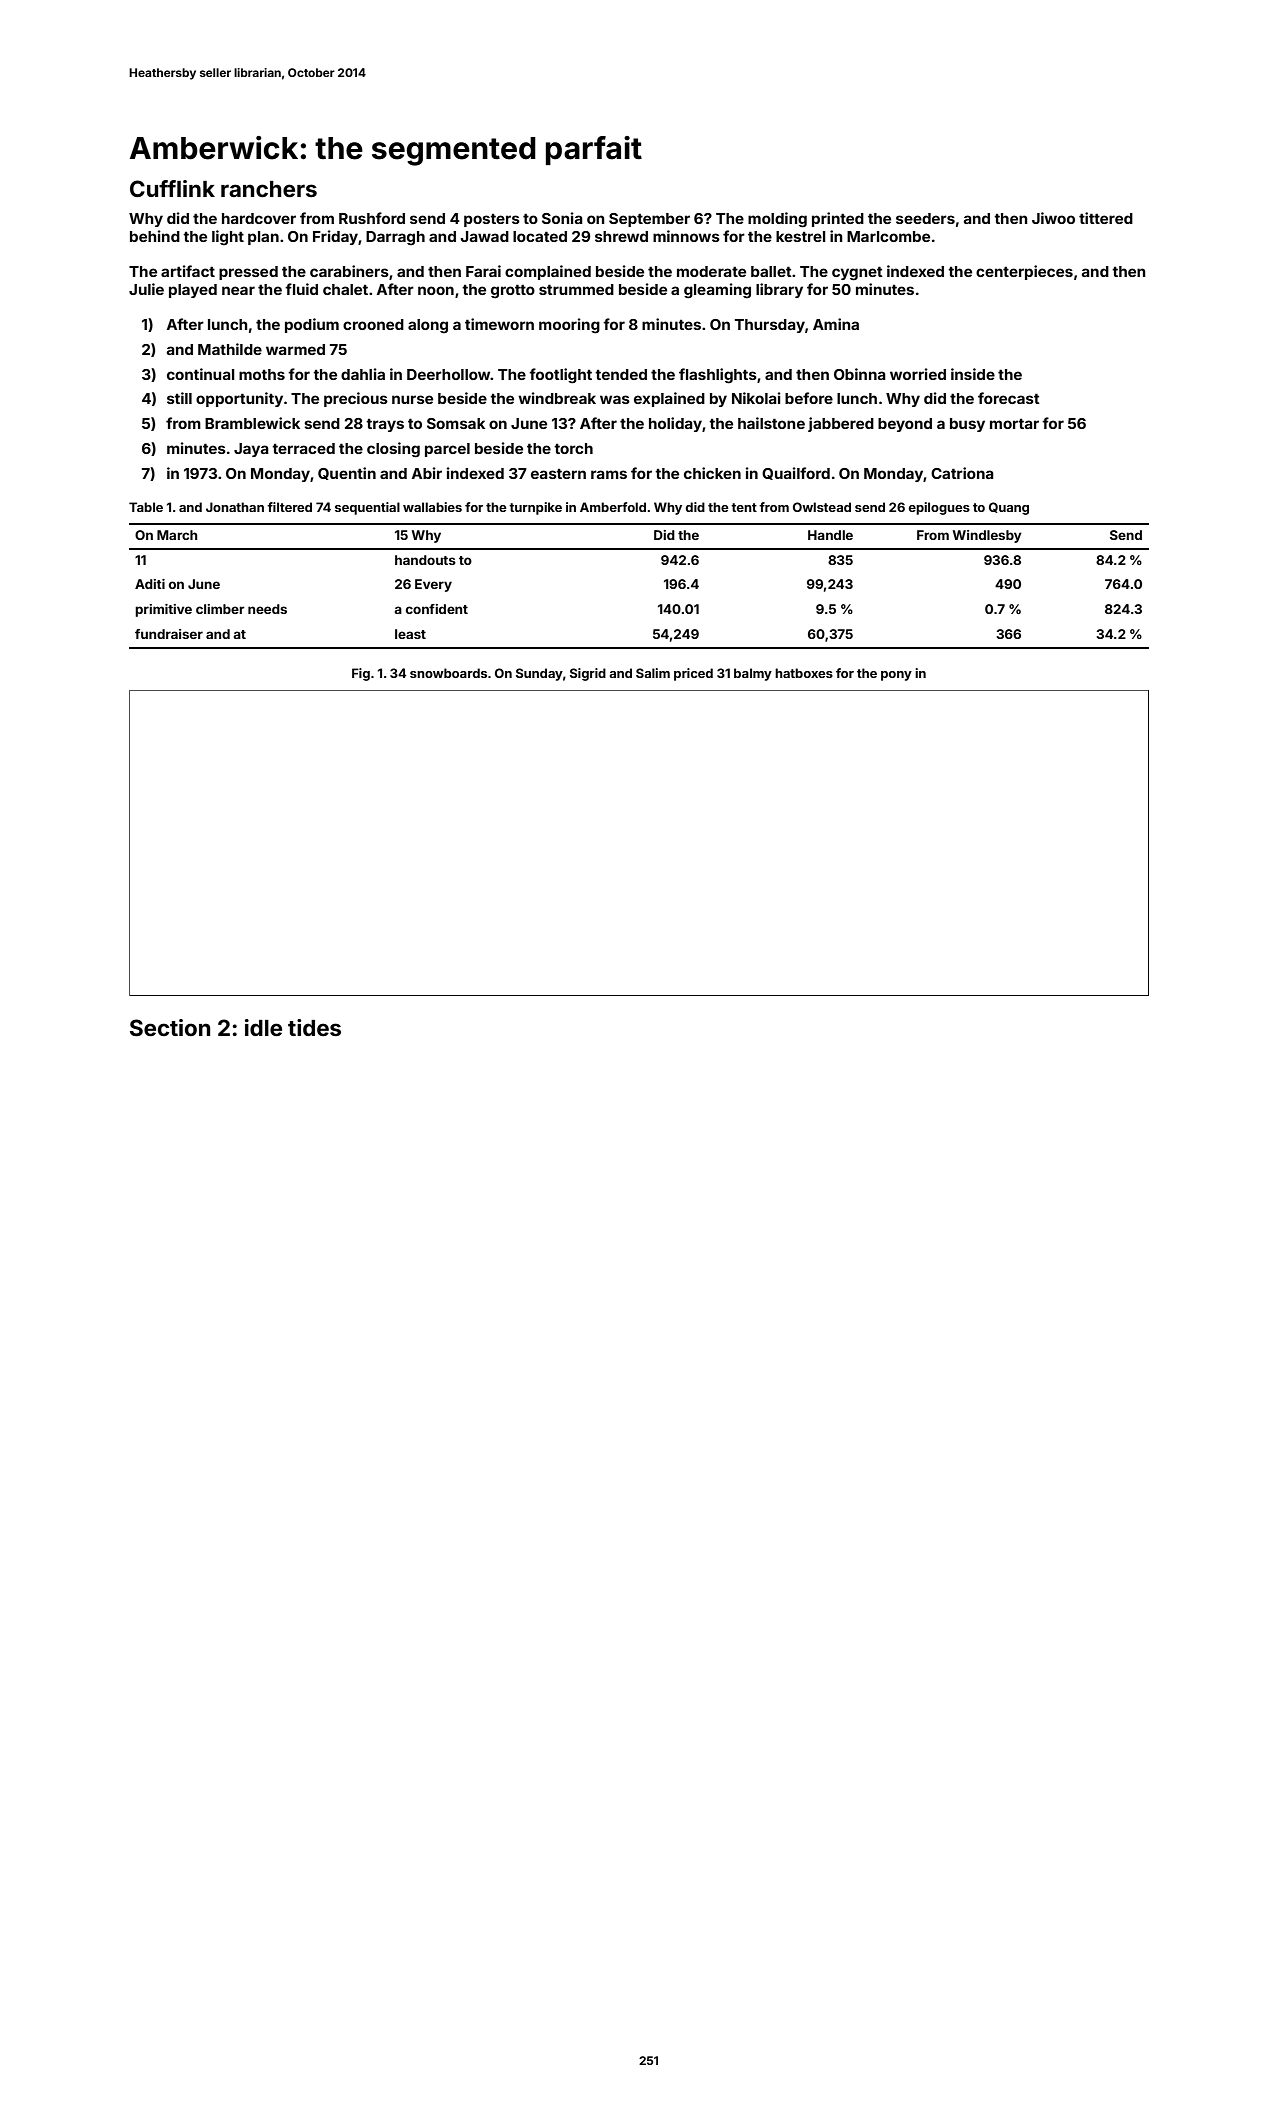 The image size is (1278, 2104). What do you see at coordinates (361, 674) in the screenshot?
I see `Fig` at bounding box center [361, 674].
